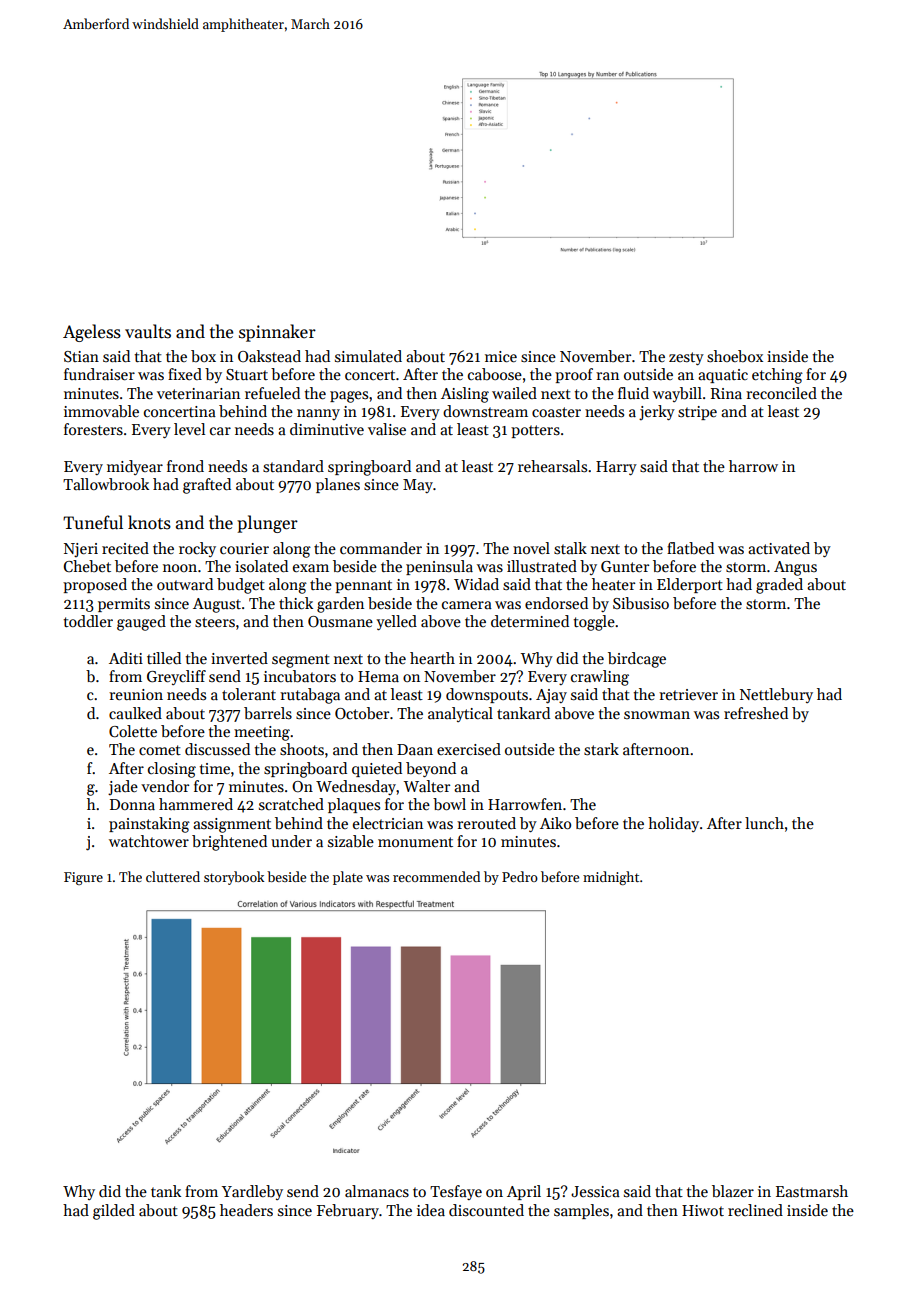 The height and width of the image is (1308, 924). Describe the element at coordinates (173, 876) in the image. I see `cluttered` at that location.
